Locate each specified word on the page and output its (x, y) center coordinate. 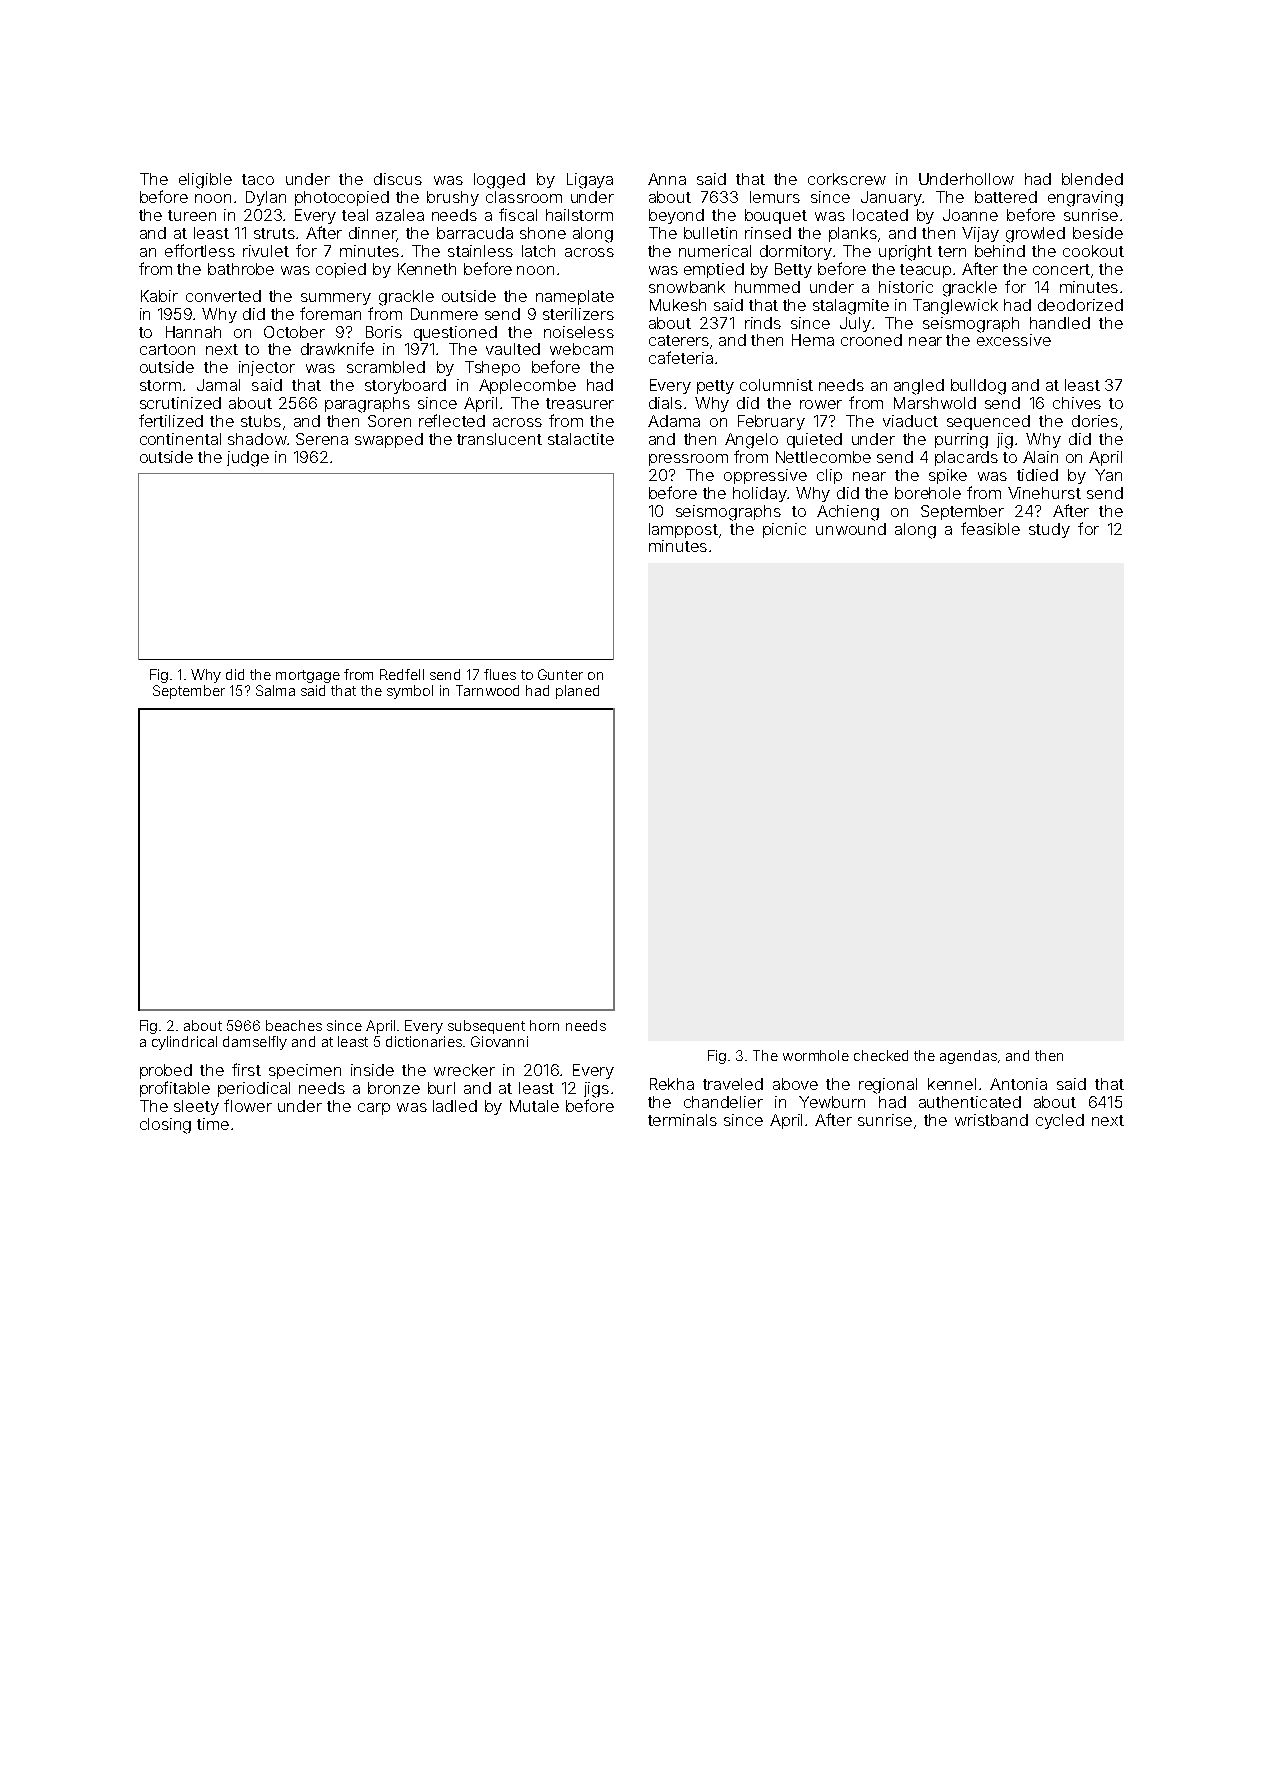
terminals (682, 1120)
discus (398, 179)
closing (165, 1126)
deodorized (1080, 305)
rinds (763, 323)
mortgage (308, 676)
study (1049, 530)
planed (577, 692)
